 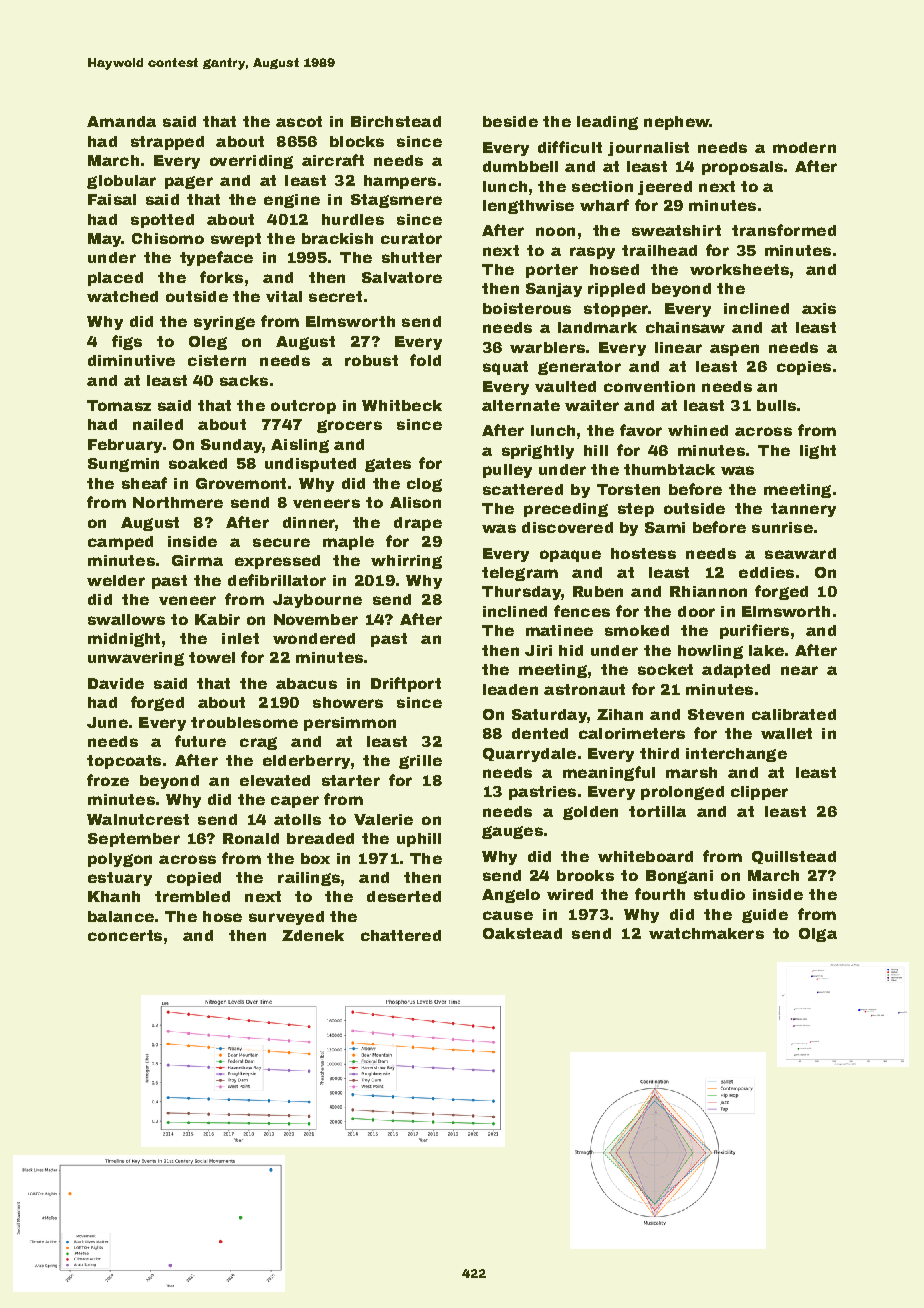 I want to click on wired, so click(x=570, y=894).
